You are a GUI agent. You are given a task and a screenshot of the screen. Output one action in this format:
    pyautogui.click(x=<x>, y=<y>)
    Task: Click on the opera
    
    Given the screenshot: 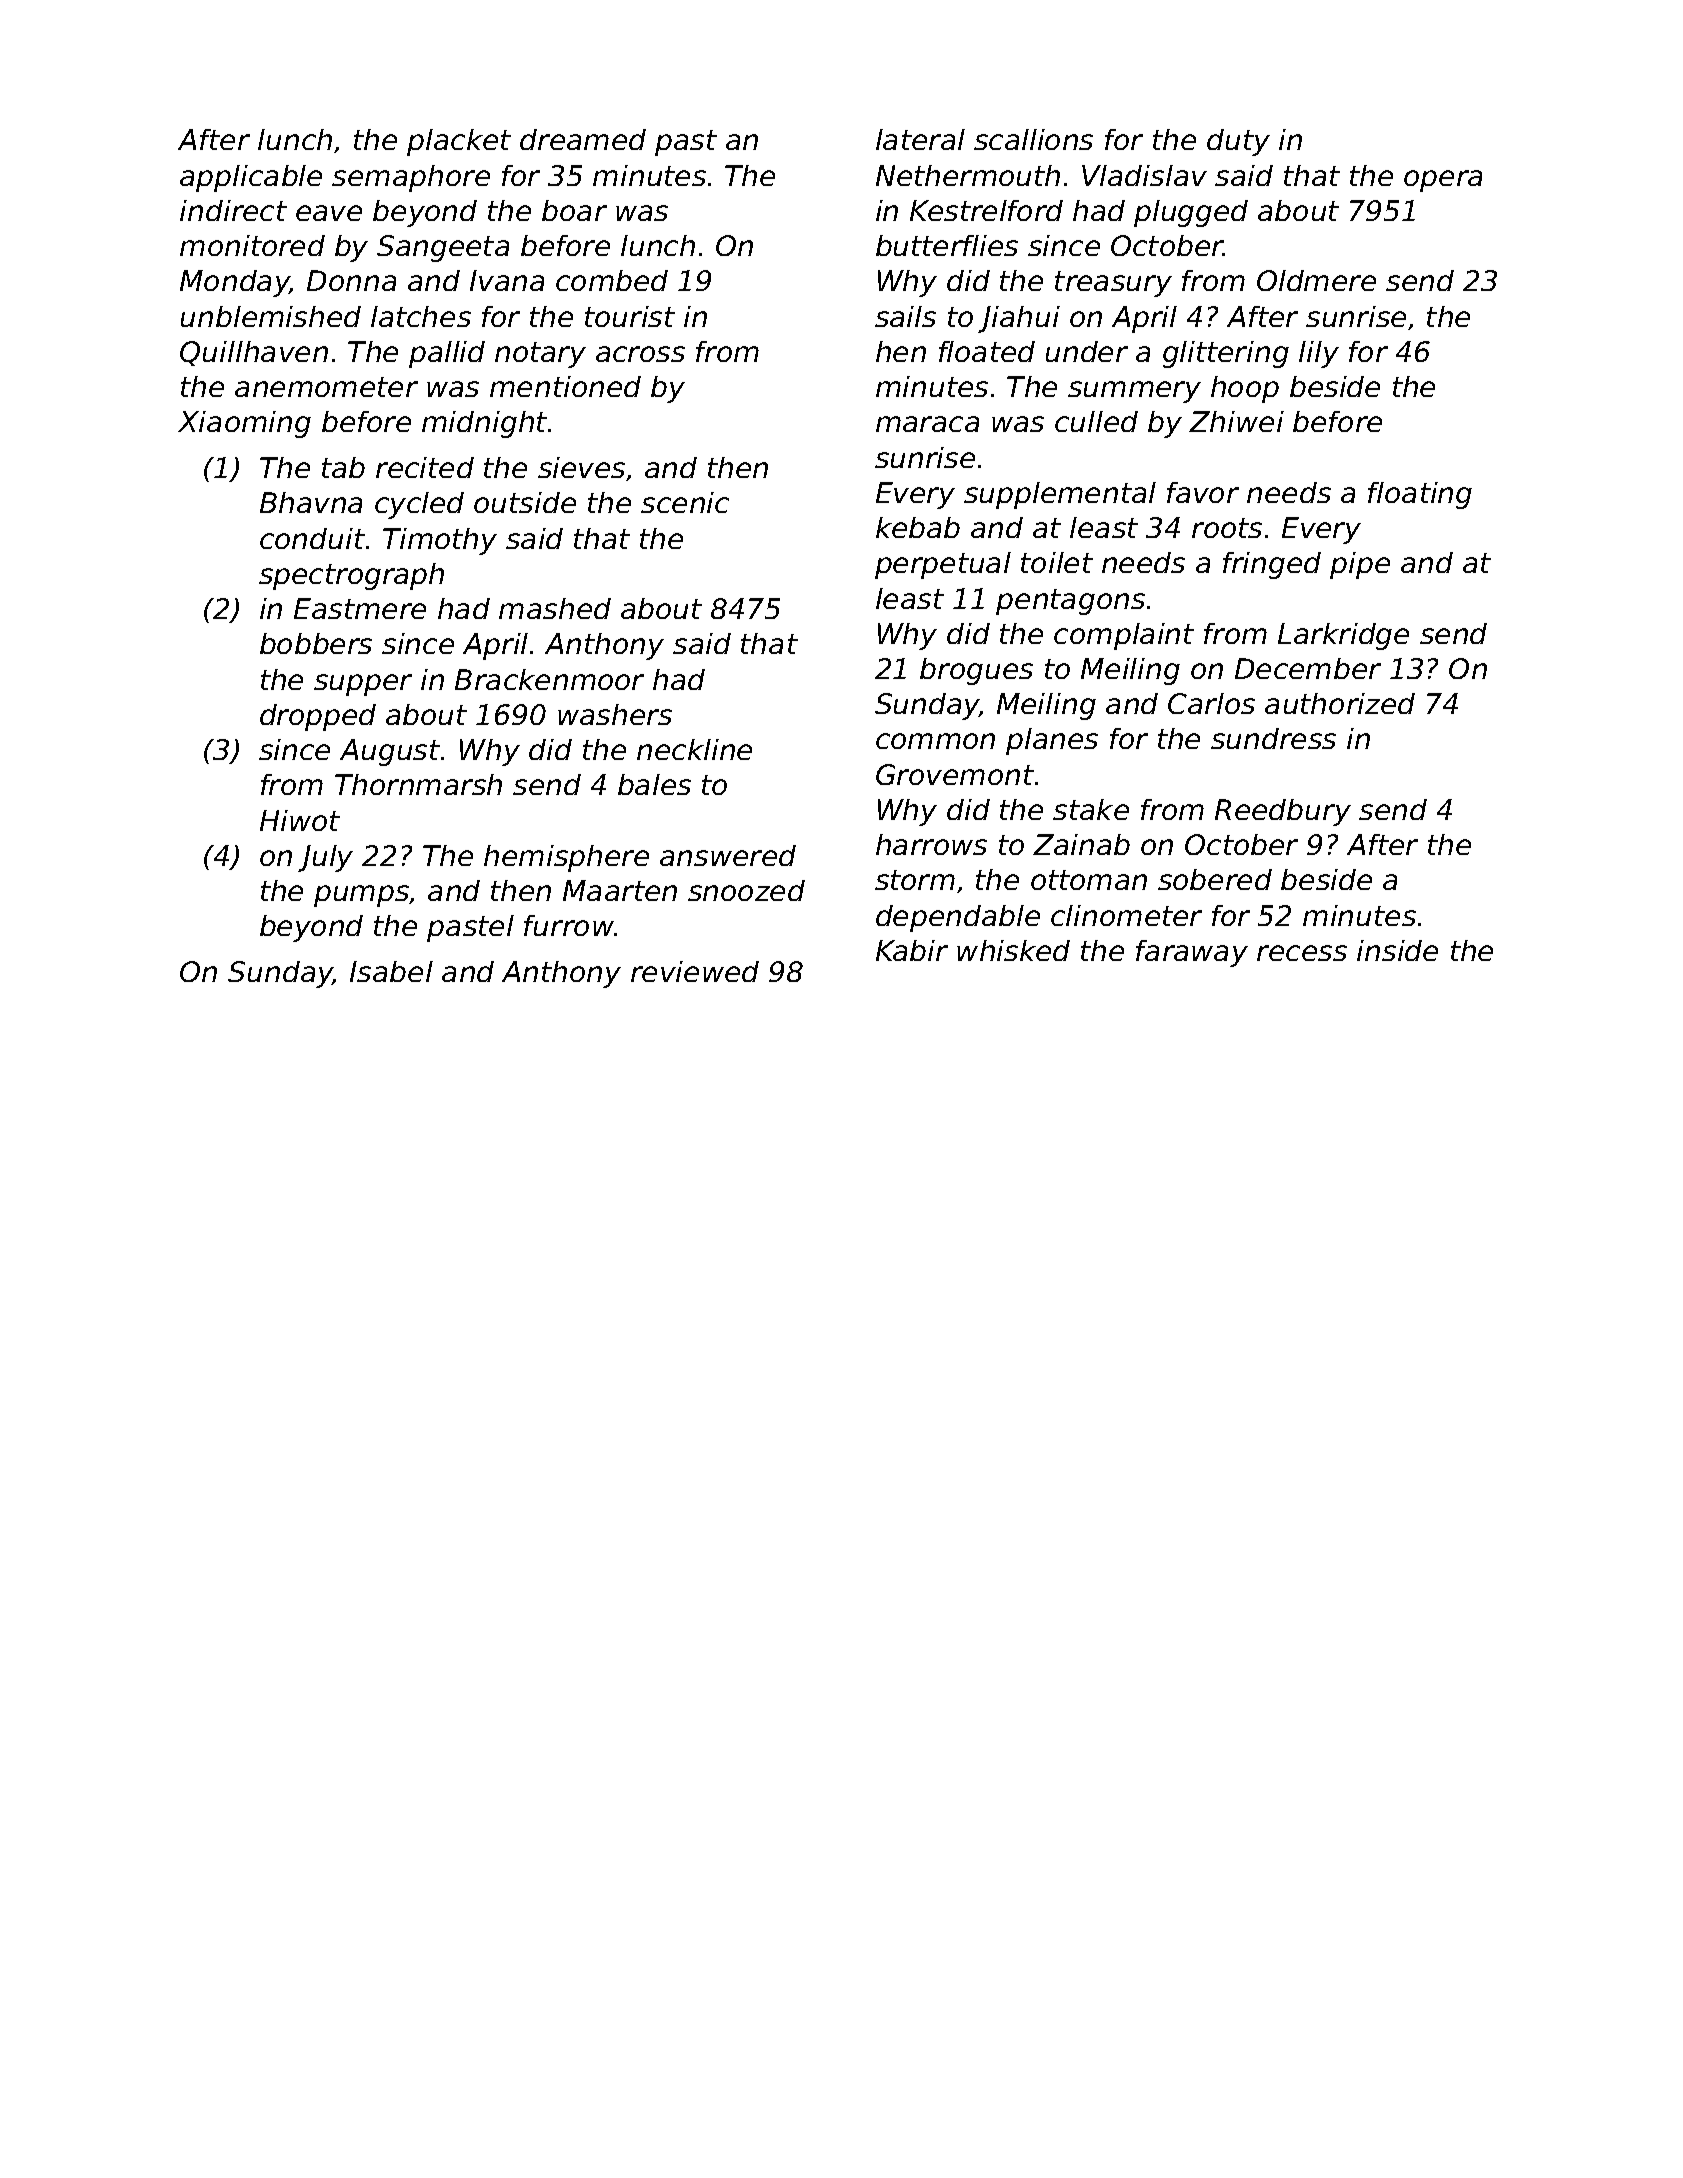 What is the action you would take?
    pyautogui.click(x=1443, y=181)
